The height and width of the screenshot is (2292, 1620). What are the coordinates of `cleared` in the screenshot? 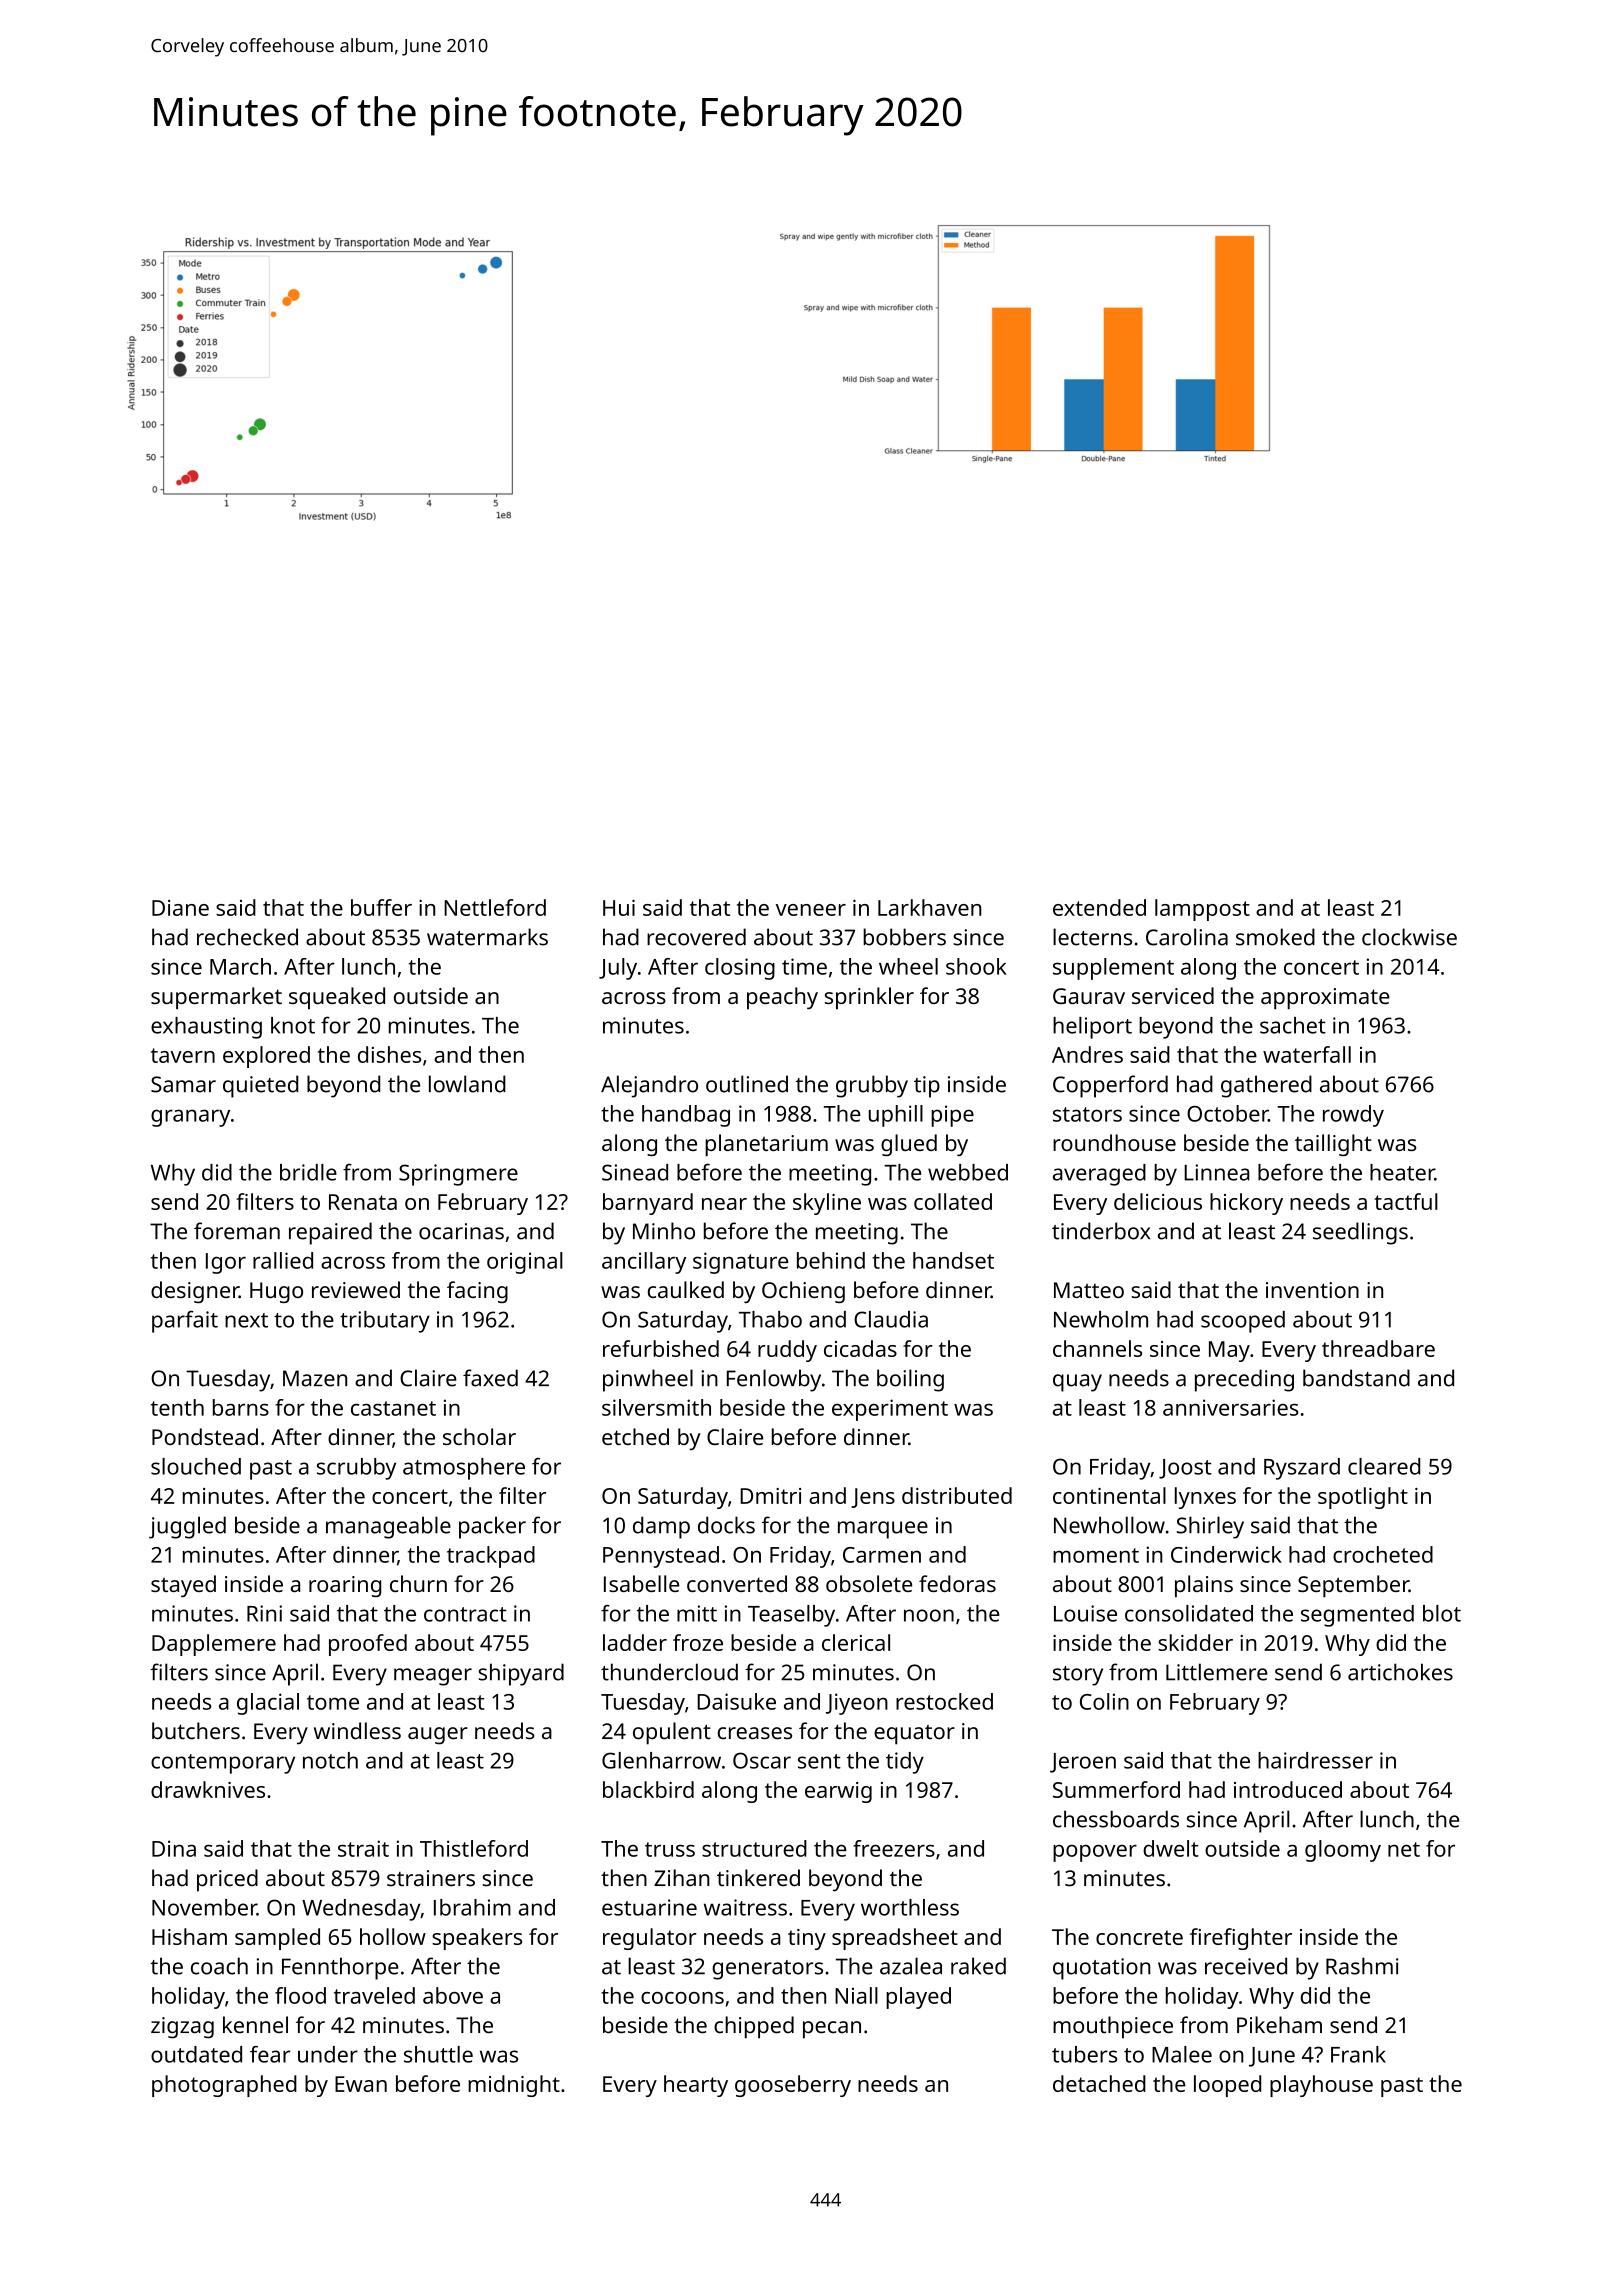 It's located at (1384, 1466).
